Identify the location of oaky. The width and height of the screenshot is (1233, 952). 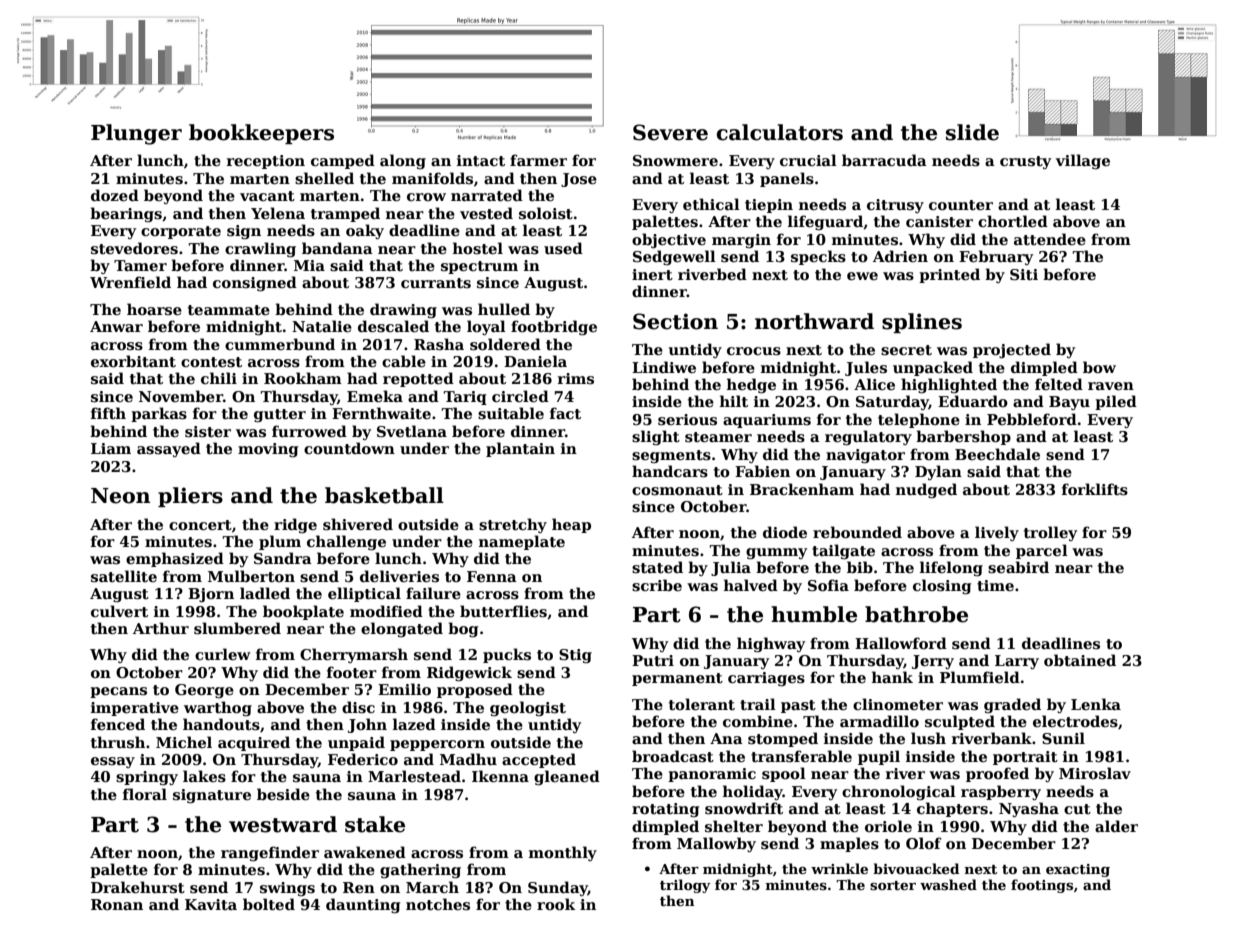
(365, 231).
